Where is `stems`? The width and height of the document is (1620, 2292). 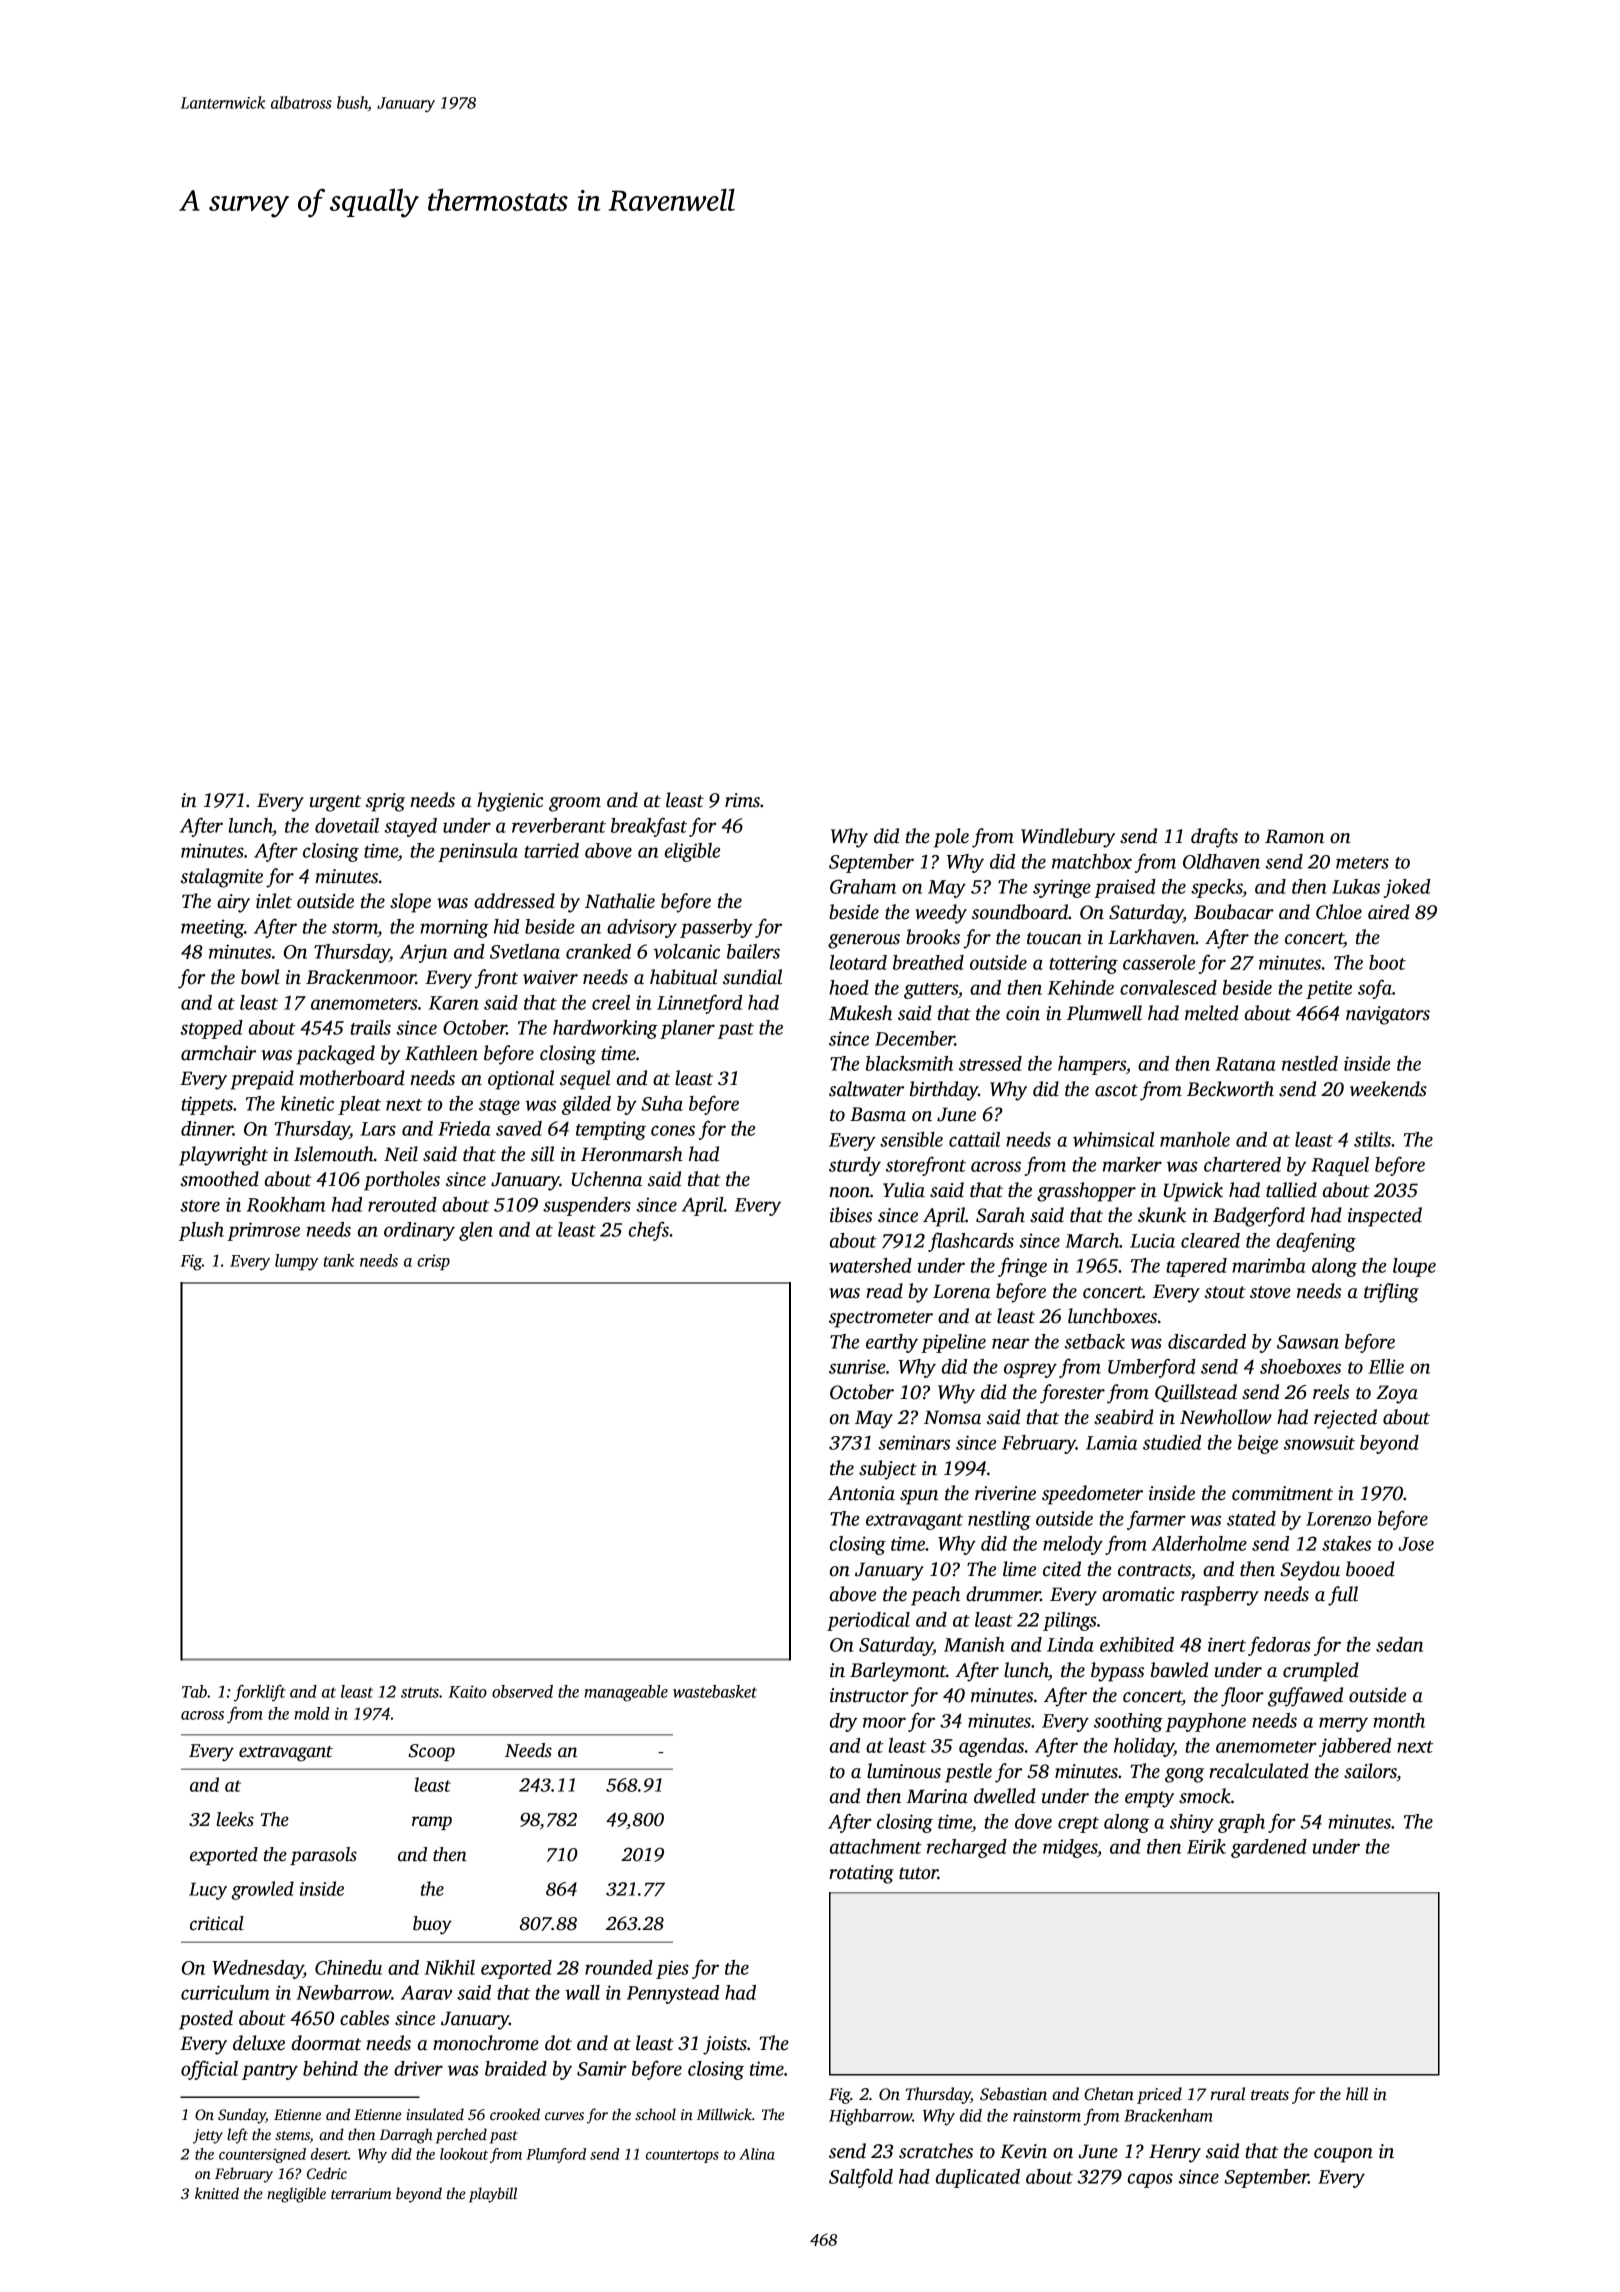
stems is located at coordinates (292, 2135).
